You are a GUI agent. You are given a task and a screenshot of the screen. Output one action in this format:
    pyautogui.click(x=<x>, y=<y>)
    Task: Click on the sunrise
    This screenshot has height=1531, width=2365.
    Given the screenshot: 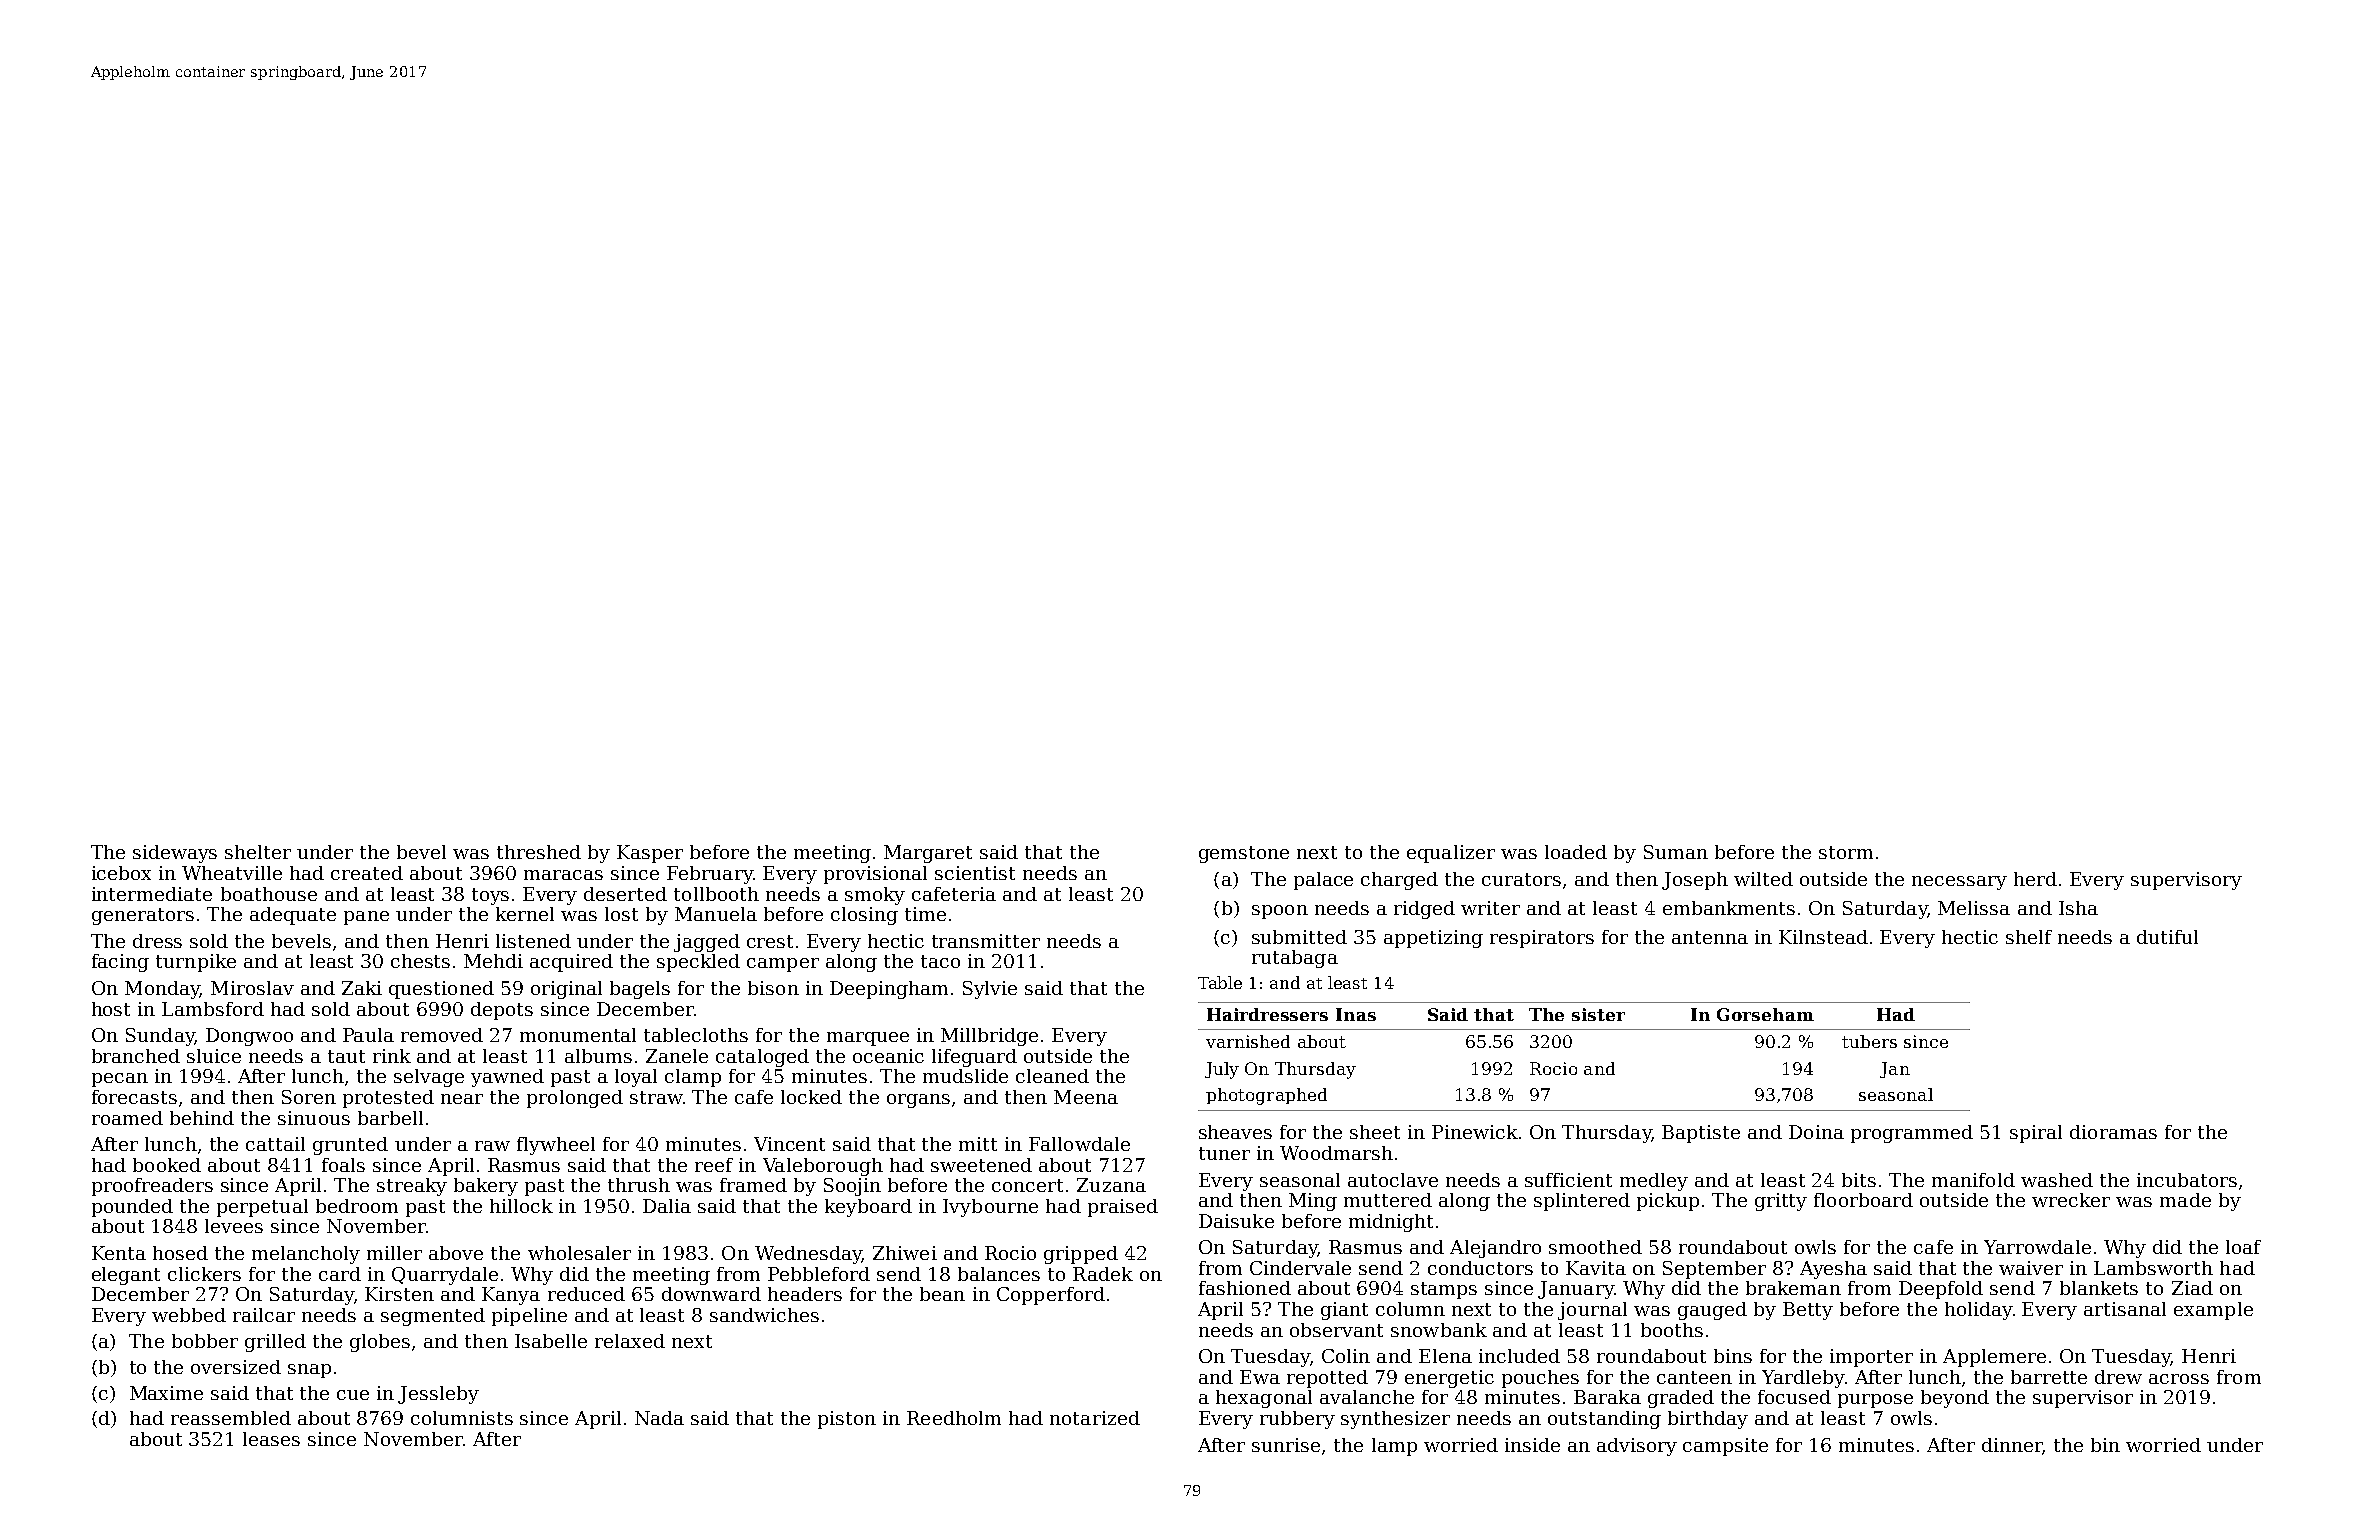 What is the action you would take?
    pyautogui.click(x=1286, y=1445)
